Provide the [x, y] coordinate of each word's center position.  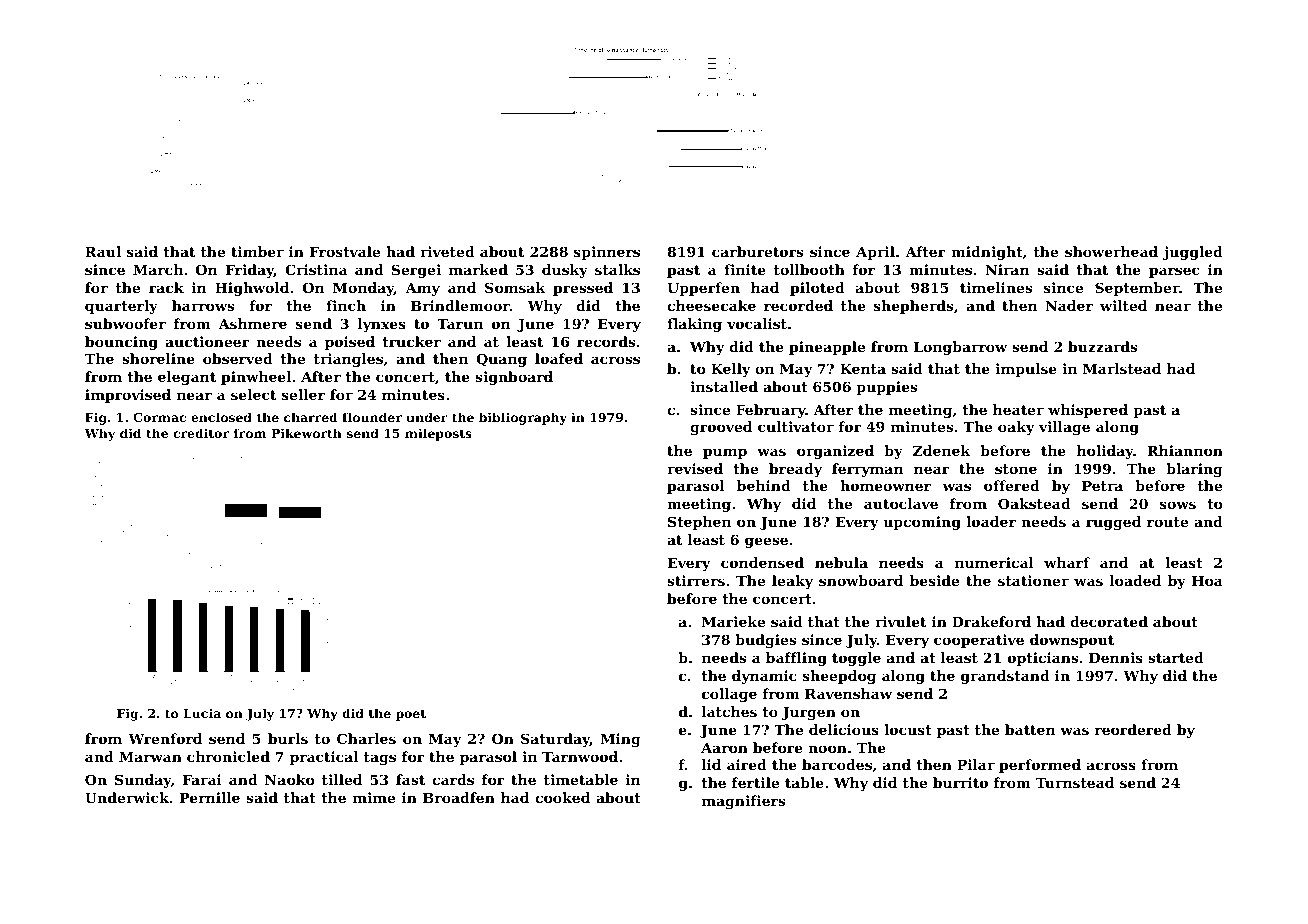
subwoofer [125, 323]
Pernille [210, 797]
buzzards [1102, 346]
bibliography [523, 418]
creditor [201, 433]
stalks [617, 269]
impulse [1026, 370]
